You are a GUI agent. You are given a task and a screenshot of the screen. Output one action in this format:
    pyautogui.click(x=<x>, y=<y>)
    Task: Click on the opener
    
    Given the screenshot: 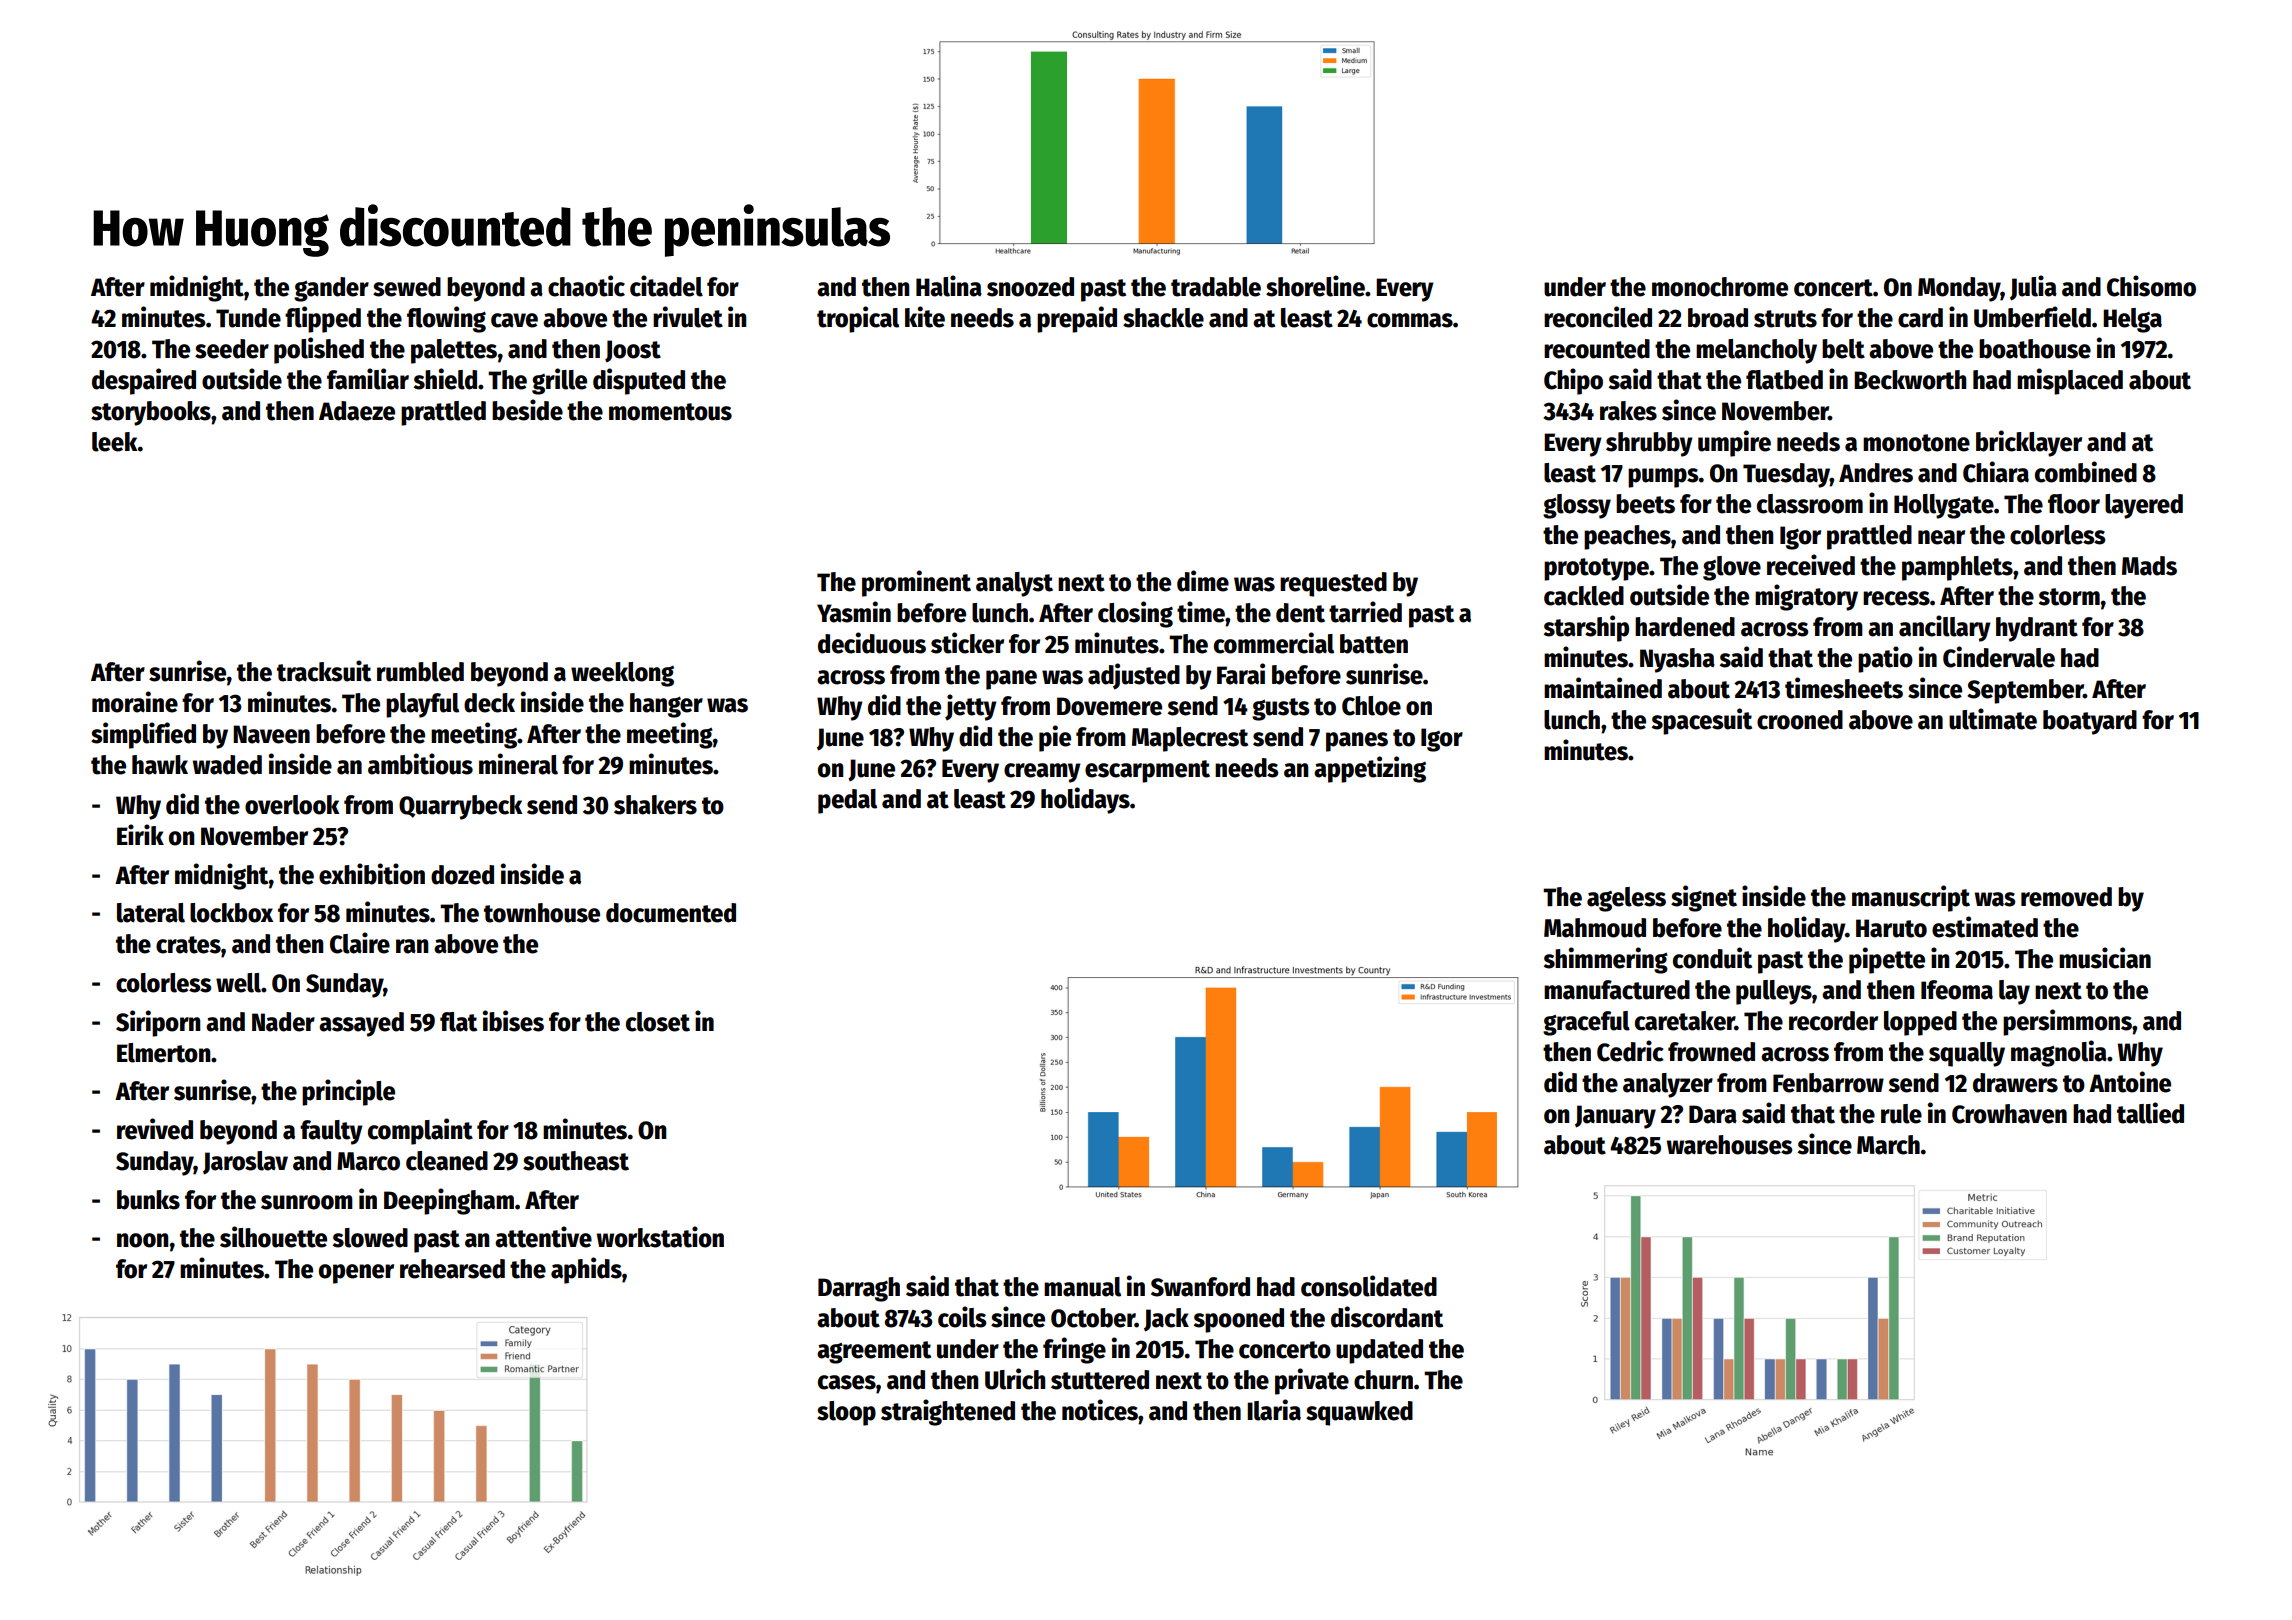 What is the action you would take?
    pyautogui.click(x=356, y=1274)
